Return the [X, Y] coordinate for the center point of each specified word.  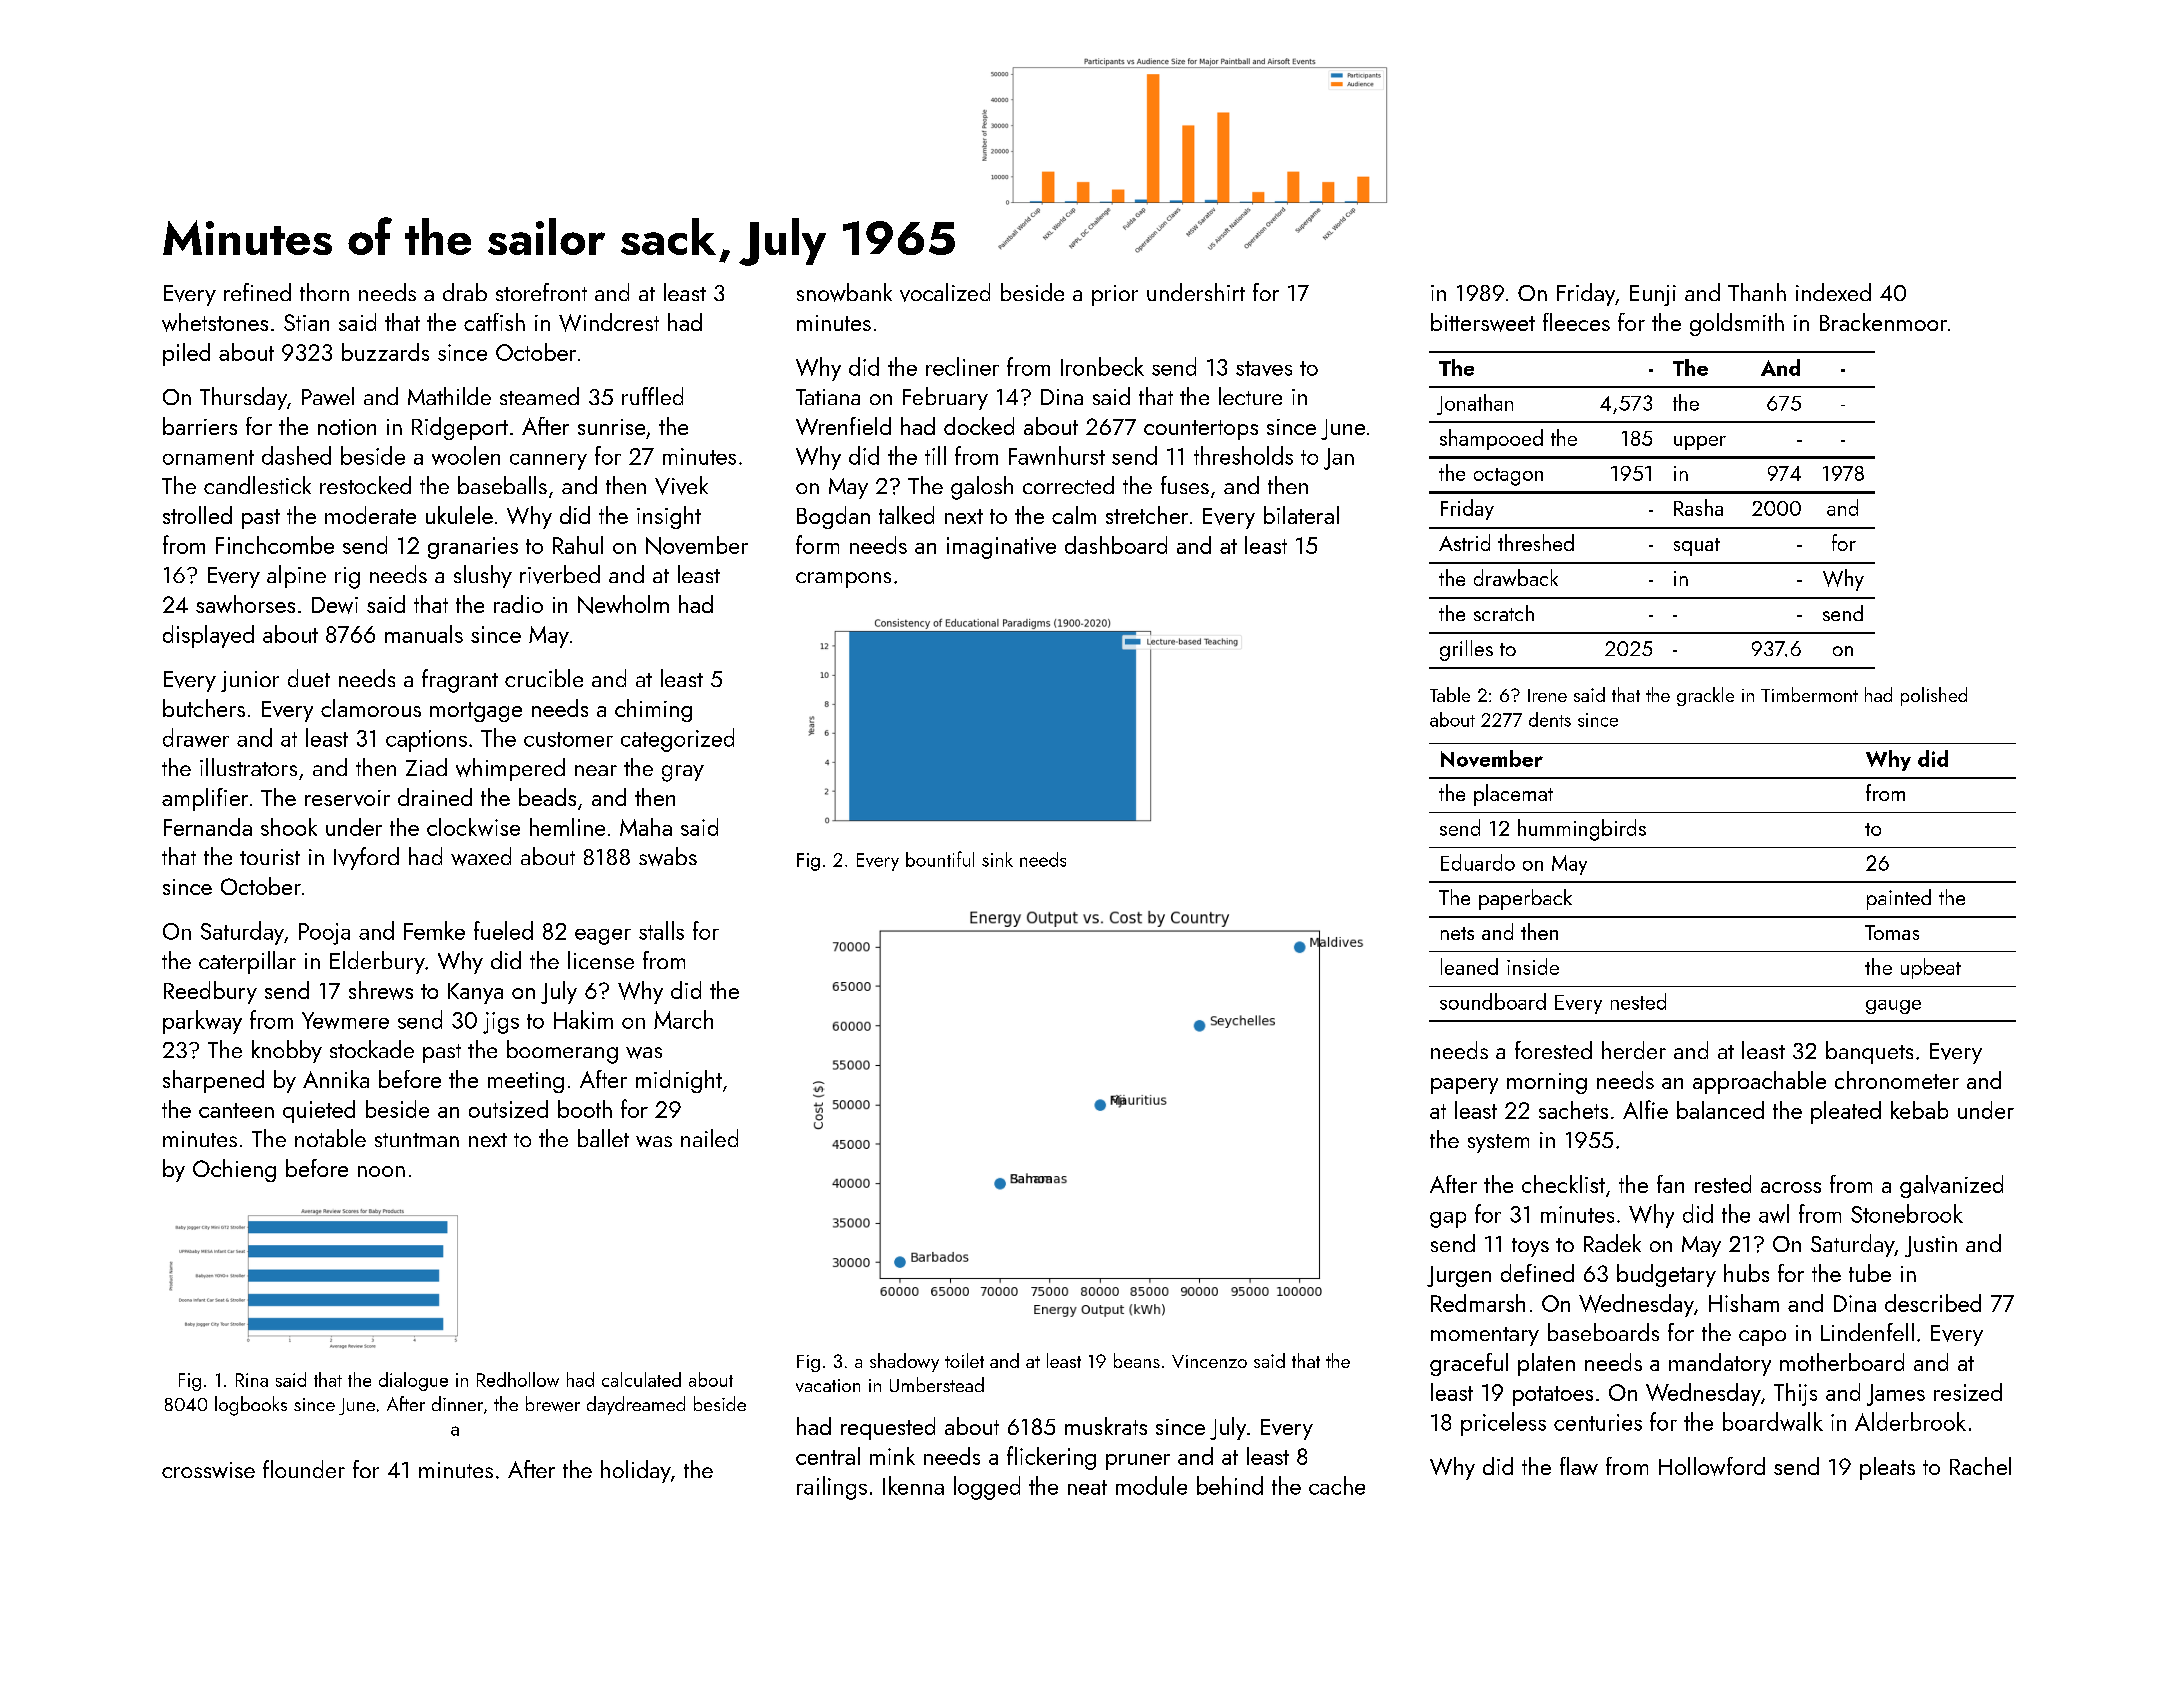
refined [257, 292]
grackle [1705, 696]
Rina [252, 1380]
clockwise [473, 827]
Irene [1547, 695]
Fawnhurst [1057, 455]
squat [1697, 547]
